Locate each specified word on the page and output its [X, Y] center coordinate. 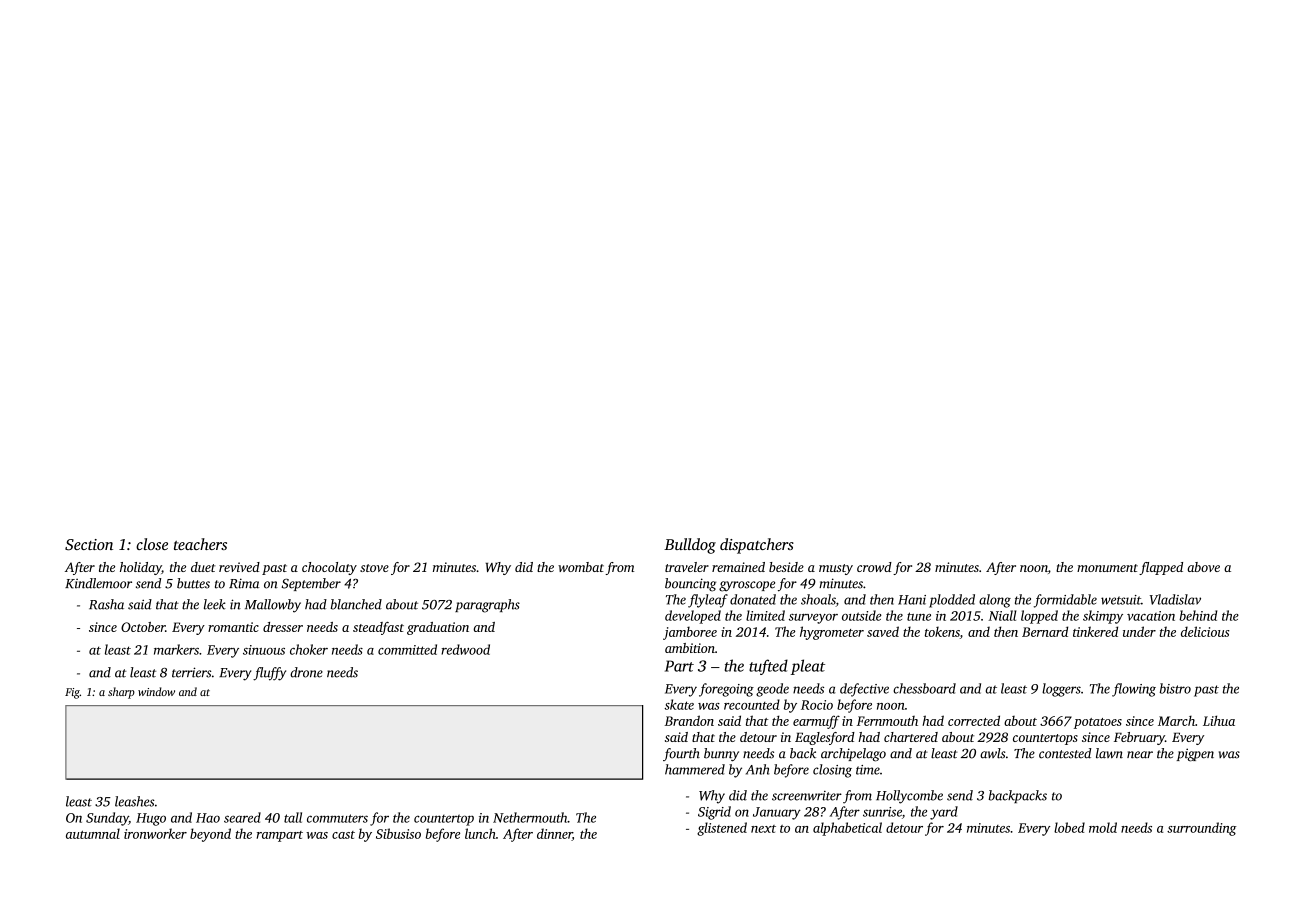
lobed [1069, 827]
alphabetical [847, 829]
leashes [135, 801]
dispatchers [757, 546]
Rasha [106, 604]
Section [89, 545]
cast [343, 835]
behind [1198, 615]
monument [1107, 568]
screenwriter [807, 796]
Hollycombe [909, 797]
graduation [438, 628]
